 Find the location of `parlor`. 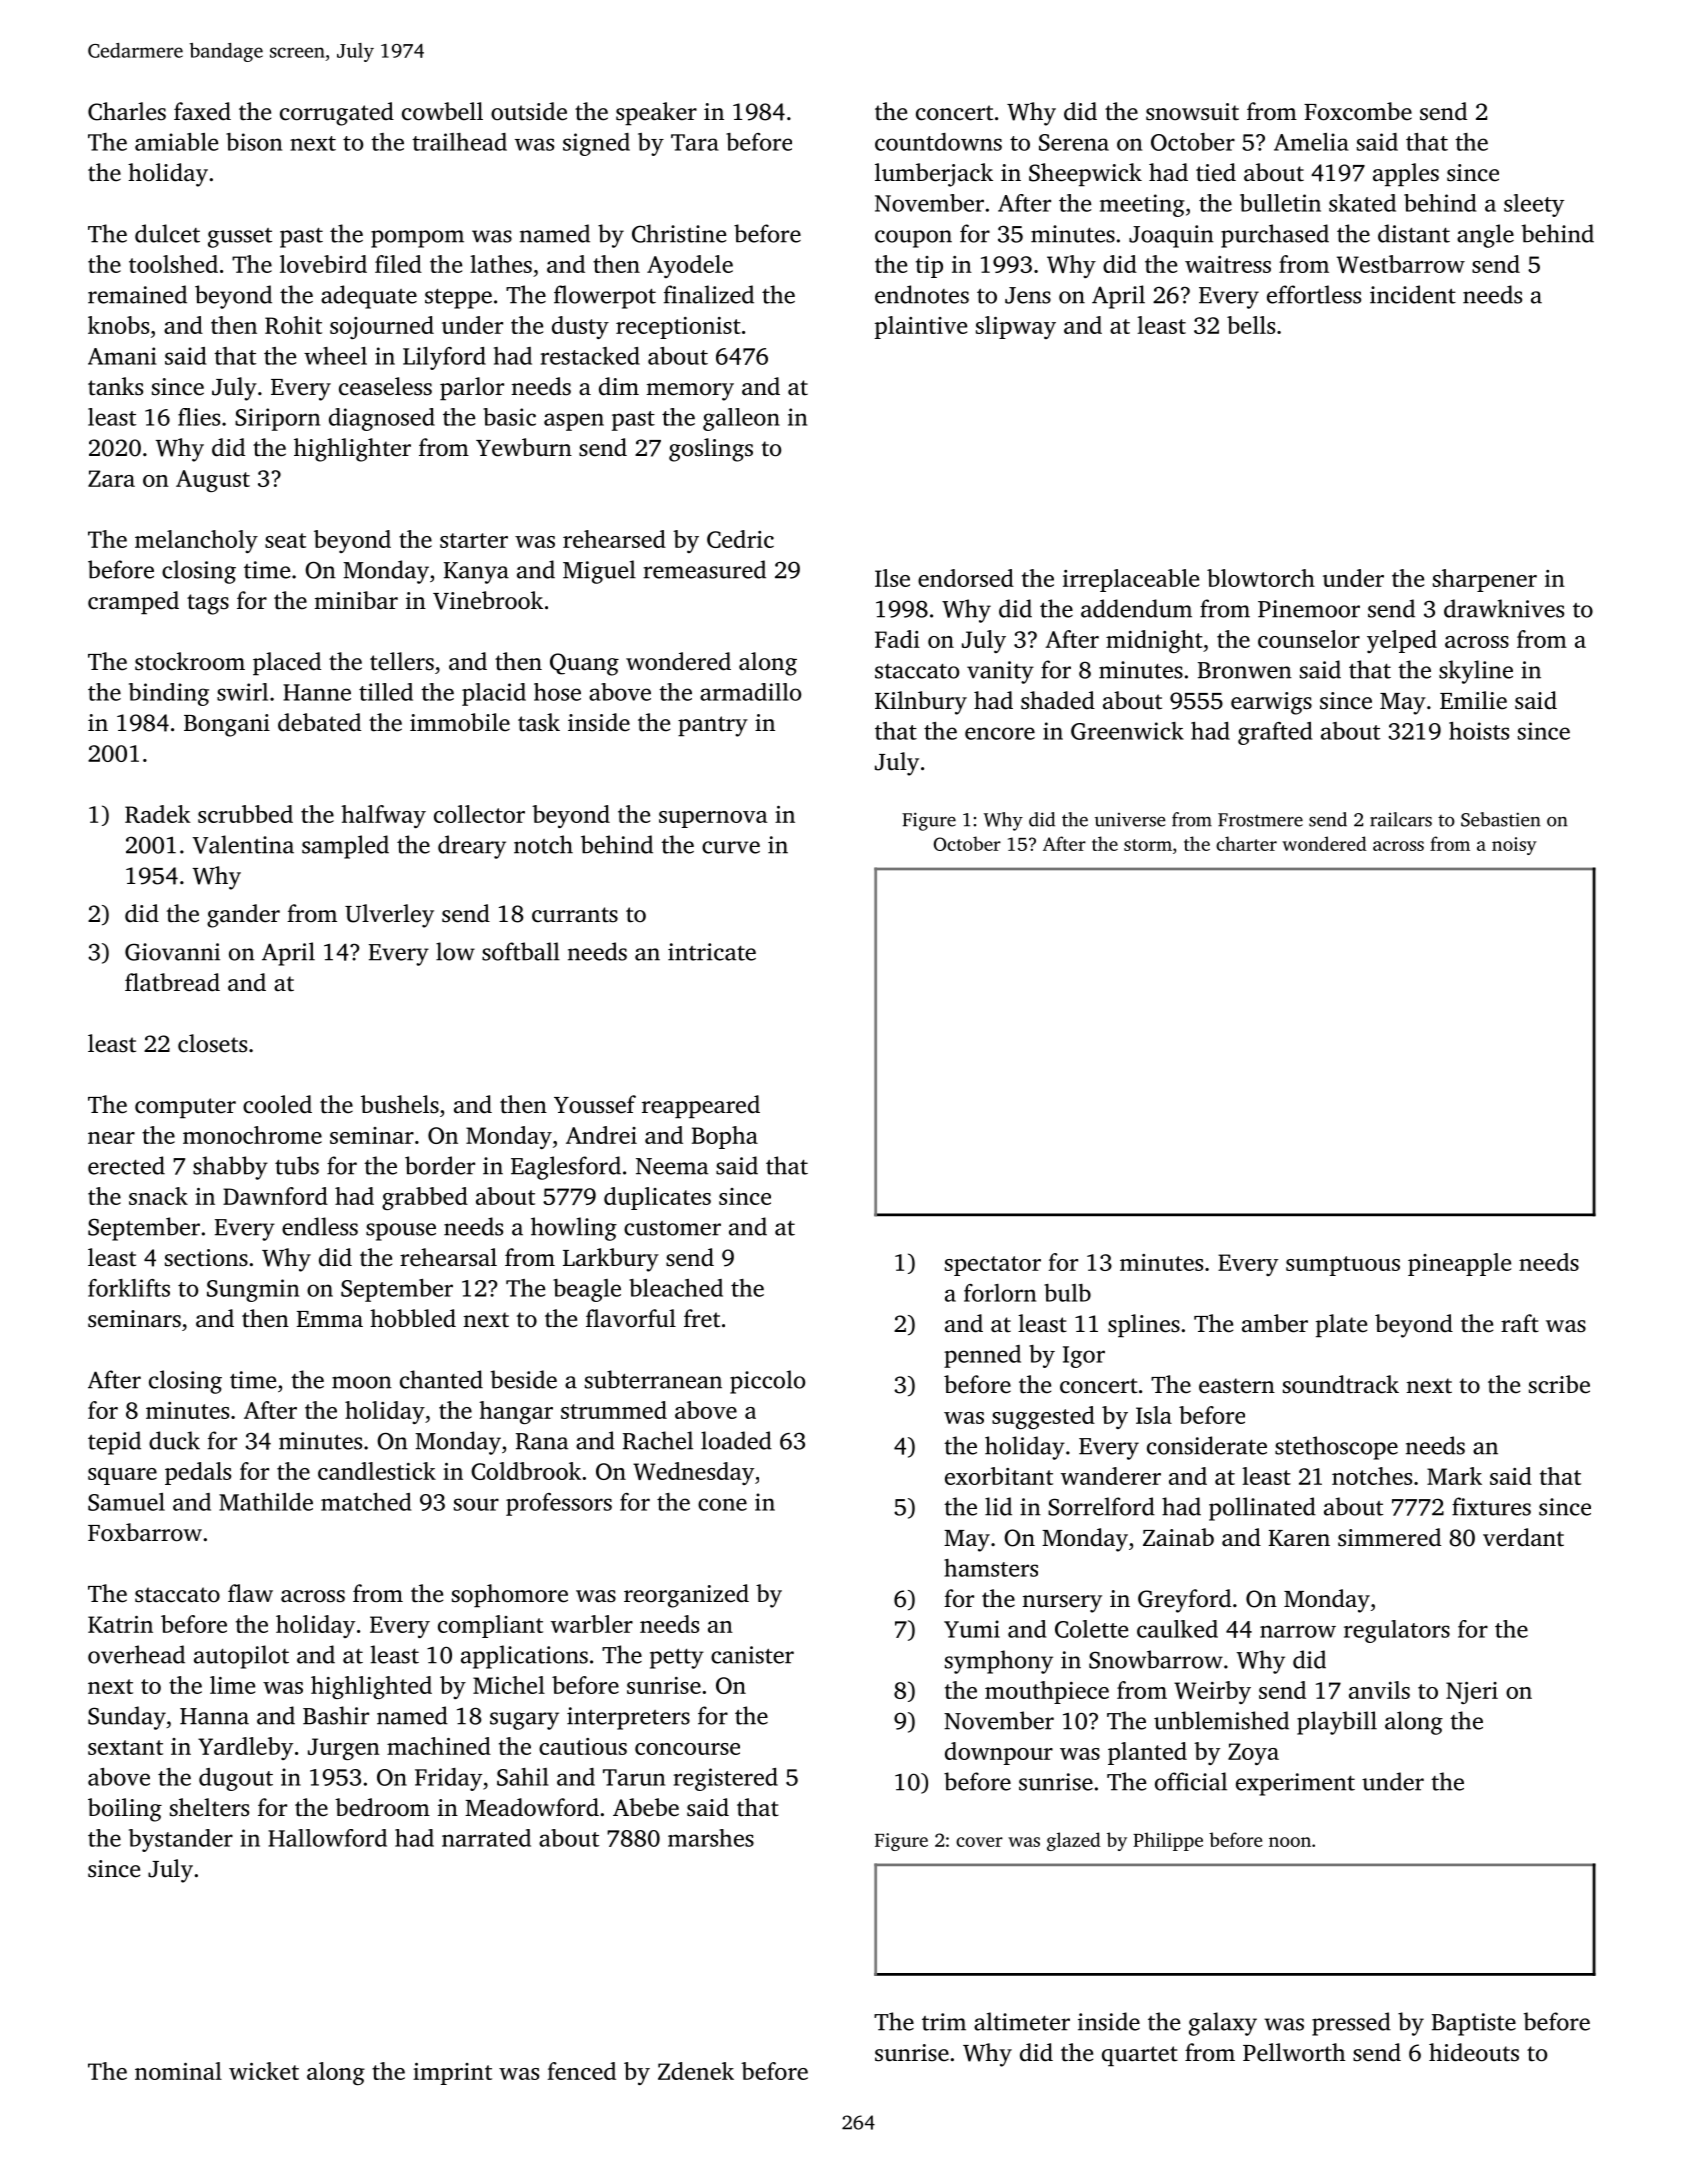

parlor is located at coordinates (472, 388).
